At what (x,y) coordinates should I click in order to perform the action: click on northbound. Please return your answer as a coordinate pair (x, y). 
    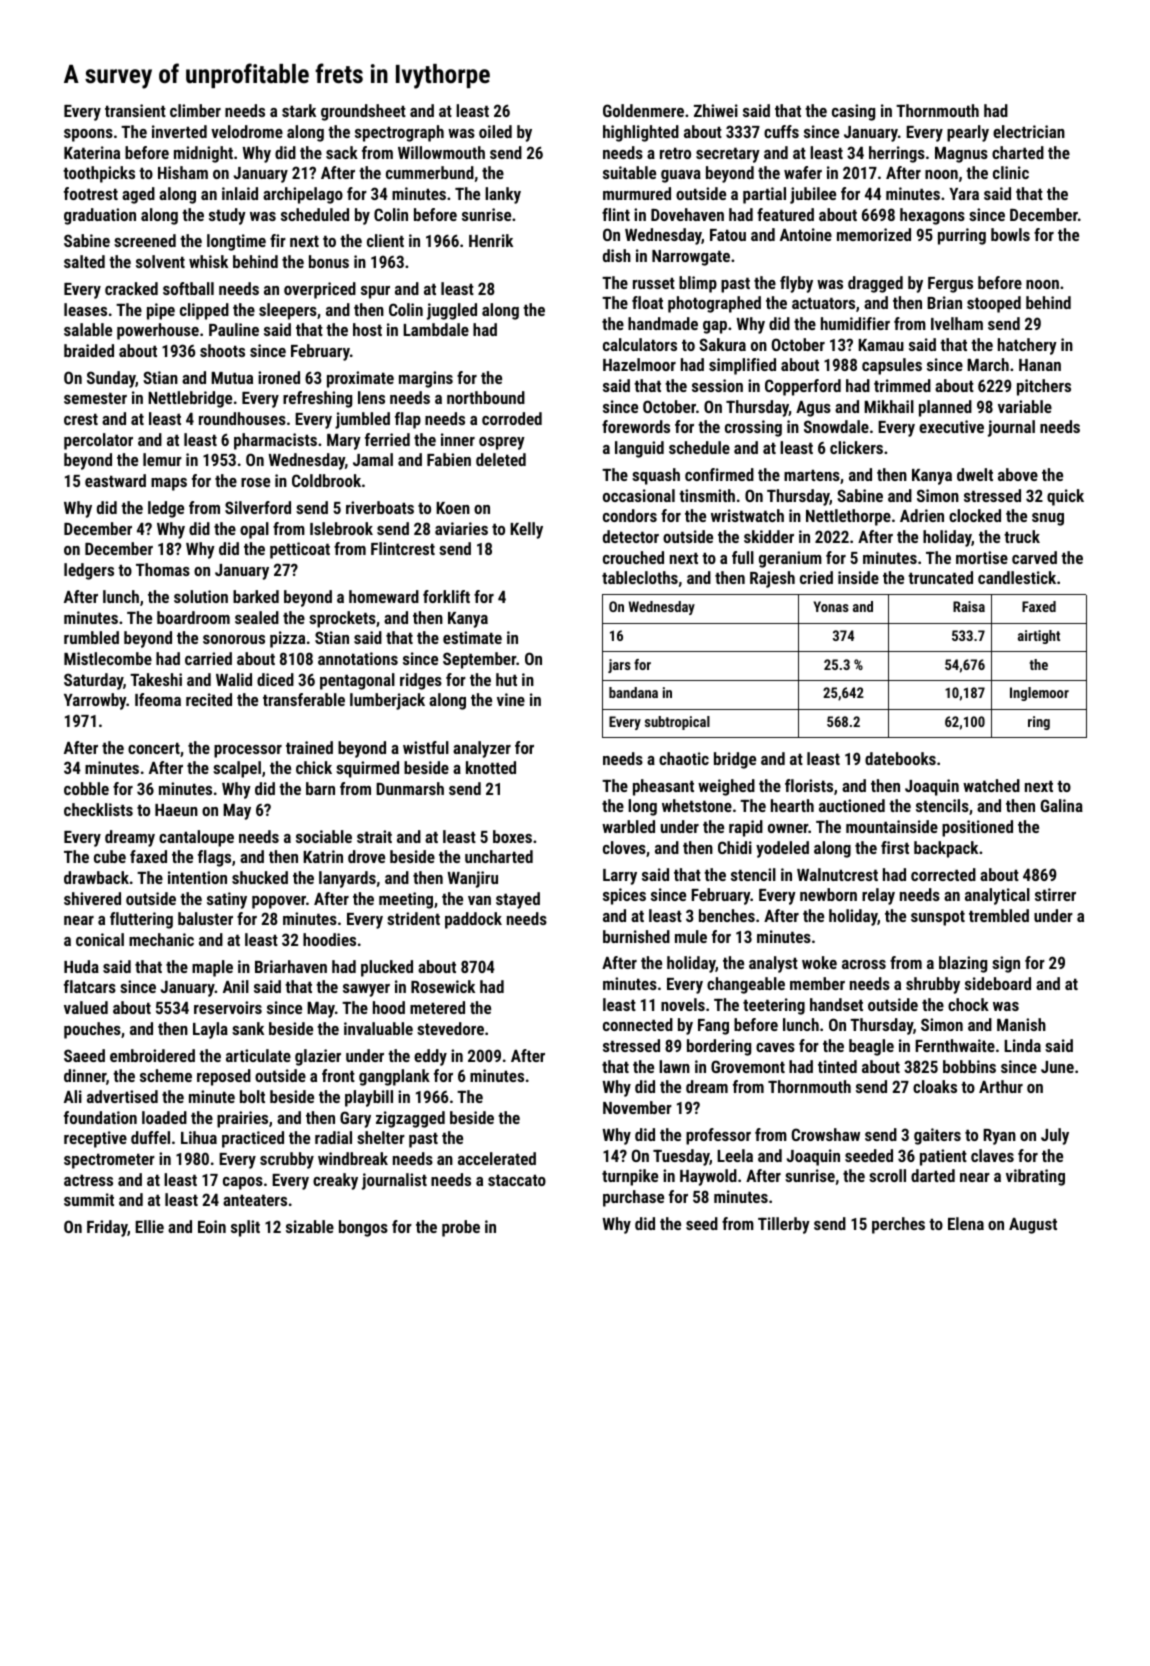
    Looking at the image, I should click on (486, 397).
